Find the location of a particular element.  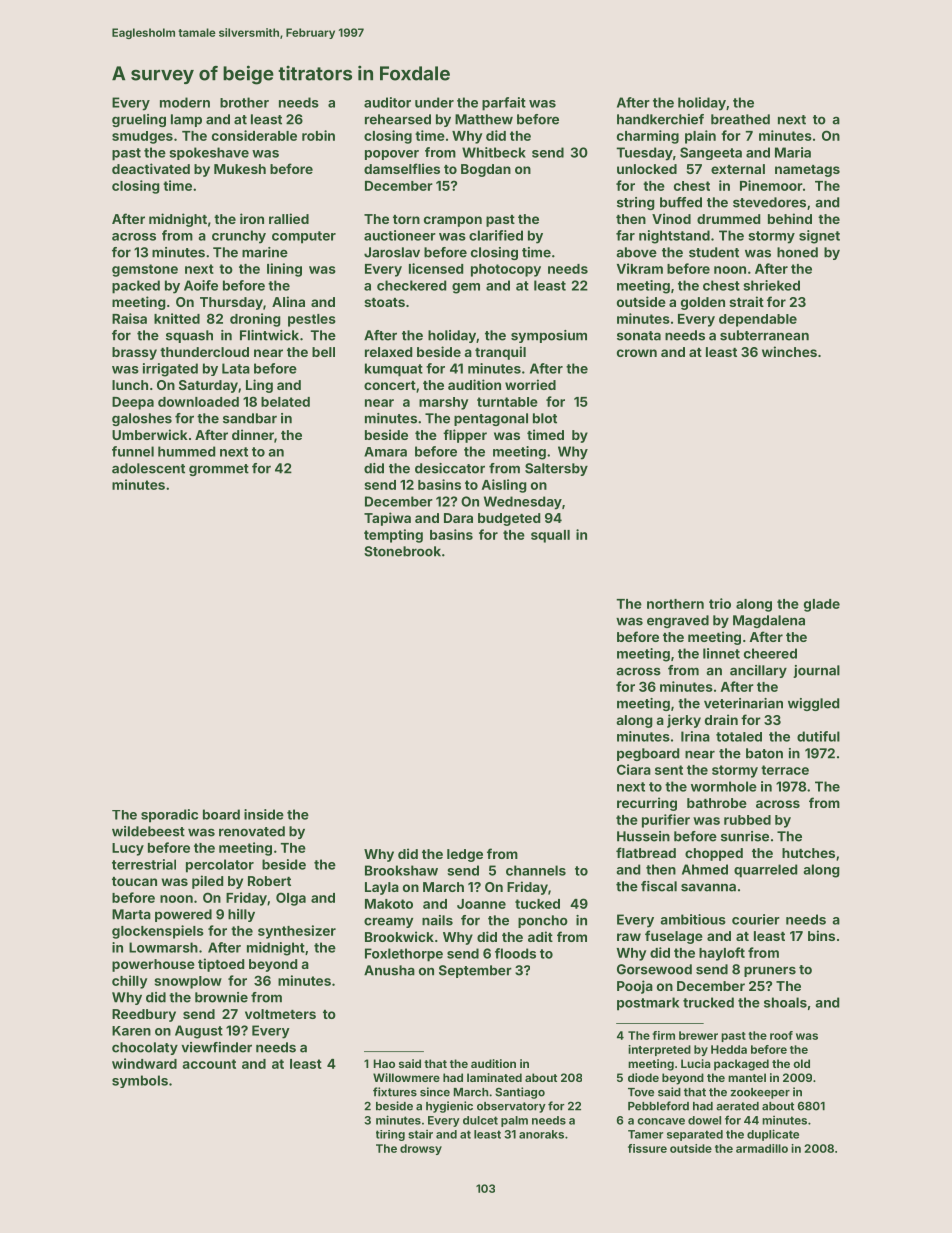

sporadic is located at coordinates (169, 816).
